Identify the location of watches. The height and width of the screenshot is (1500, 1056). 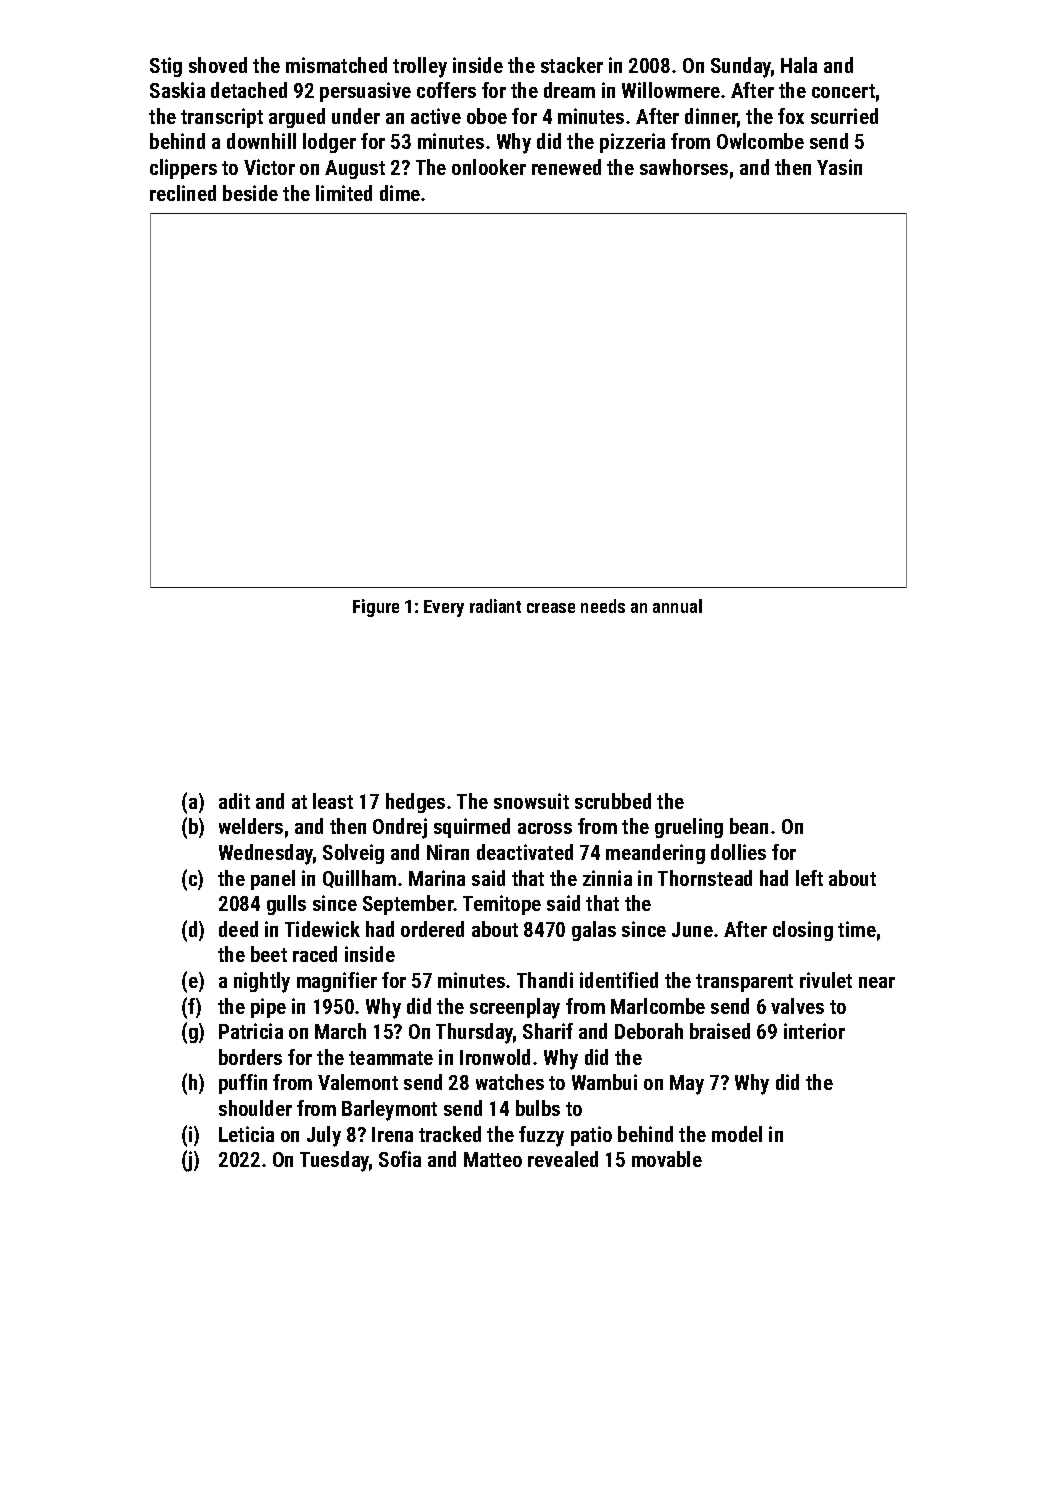
(510, 1082).
